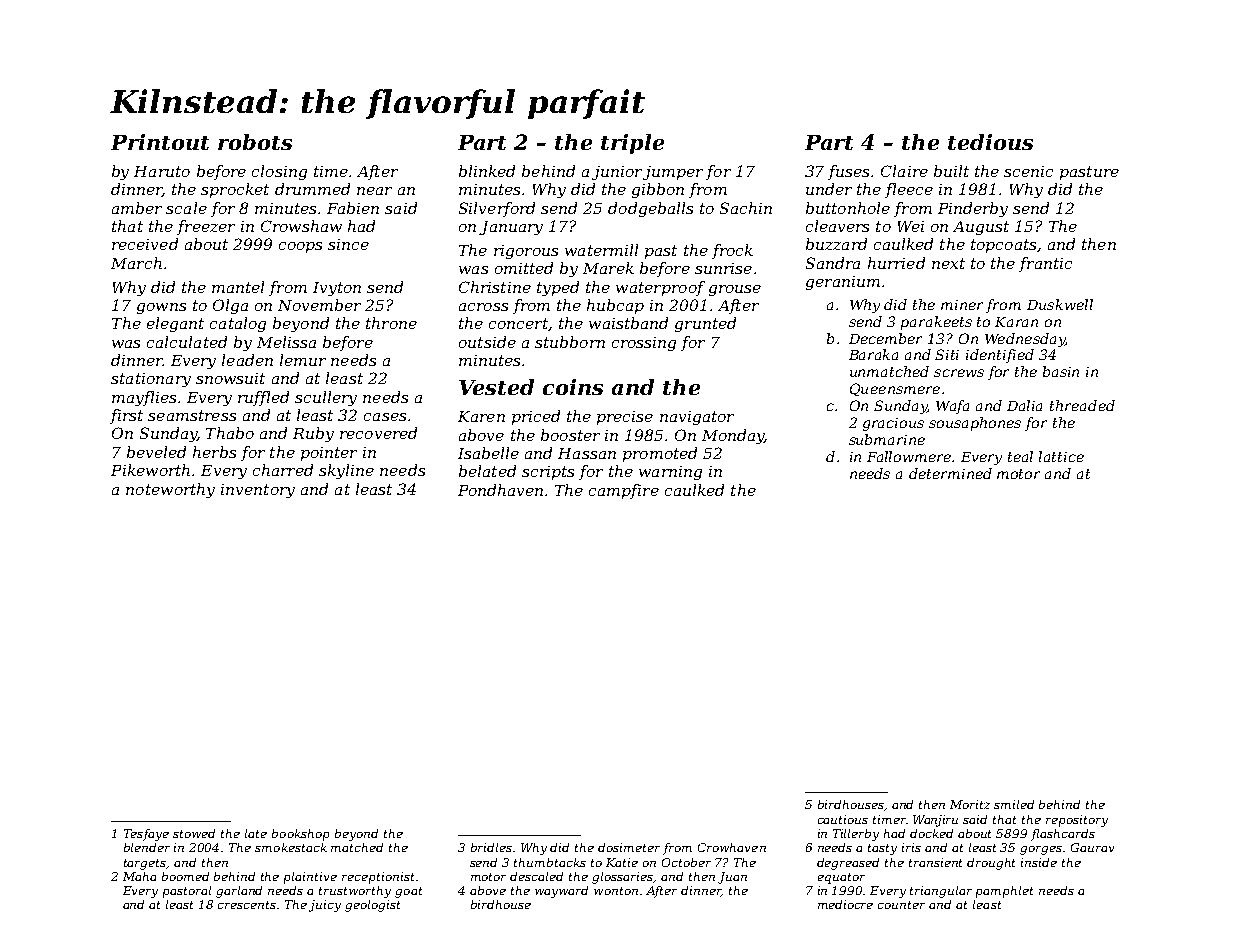  What do you see at coordinates (255, 142) in the screenshot?
I see `robots` at bounding box center [255, 142].
